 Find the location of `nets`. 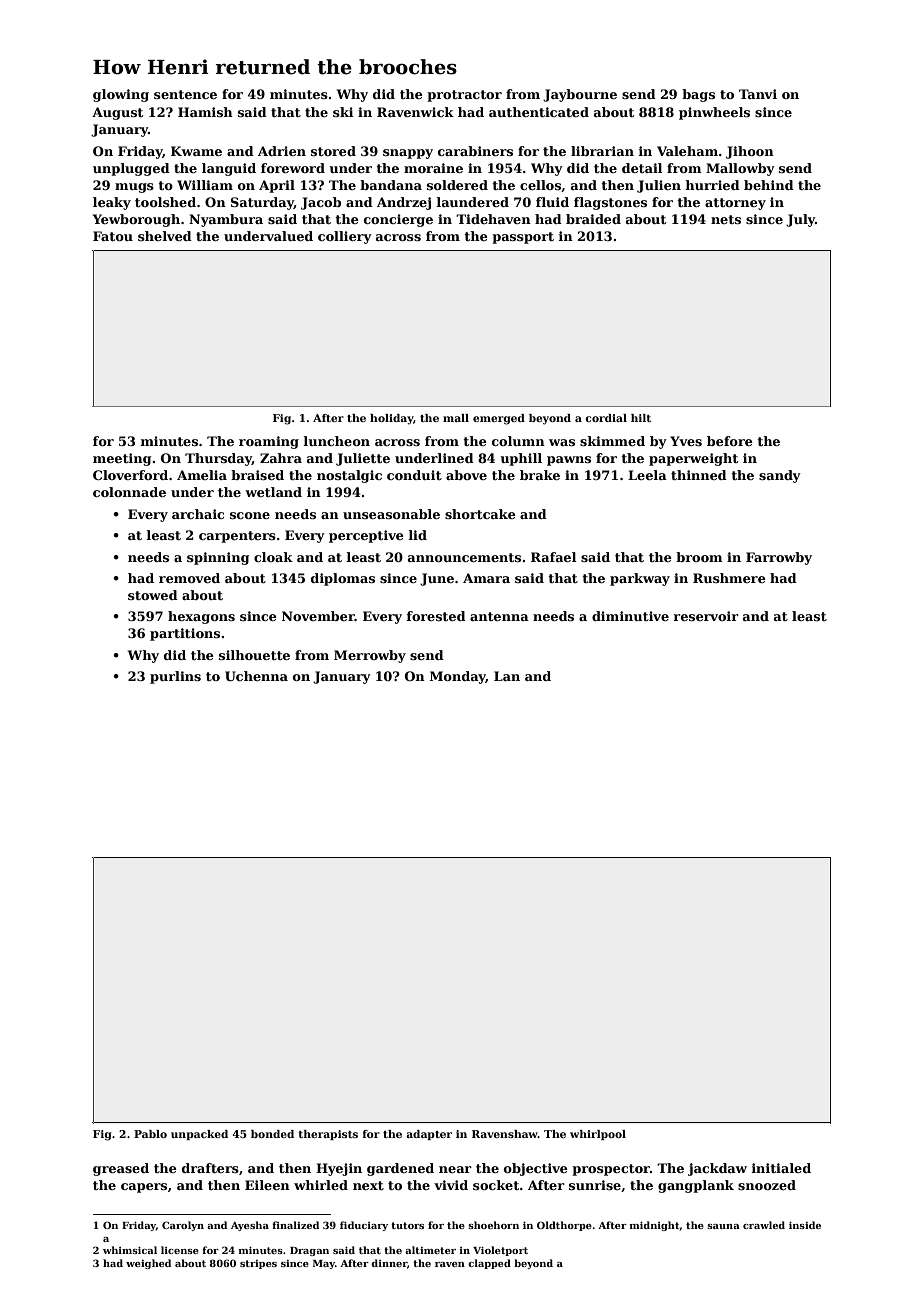

nets is located at coordinates (726, 219).
